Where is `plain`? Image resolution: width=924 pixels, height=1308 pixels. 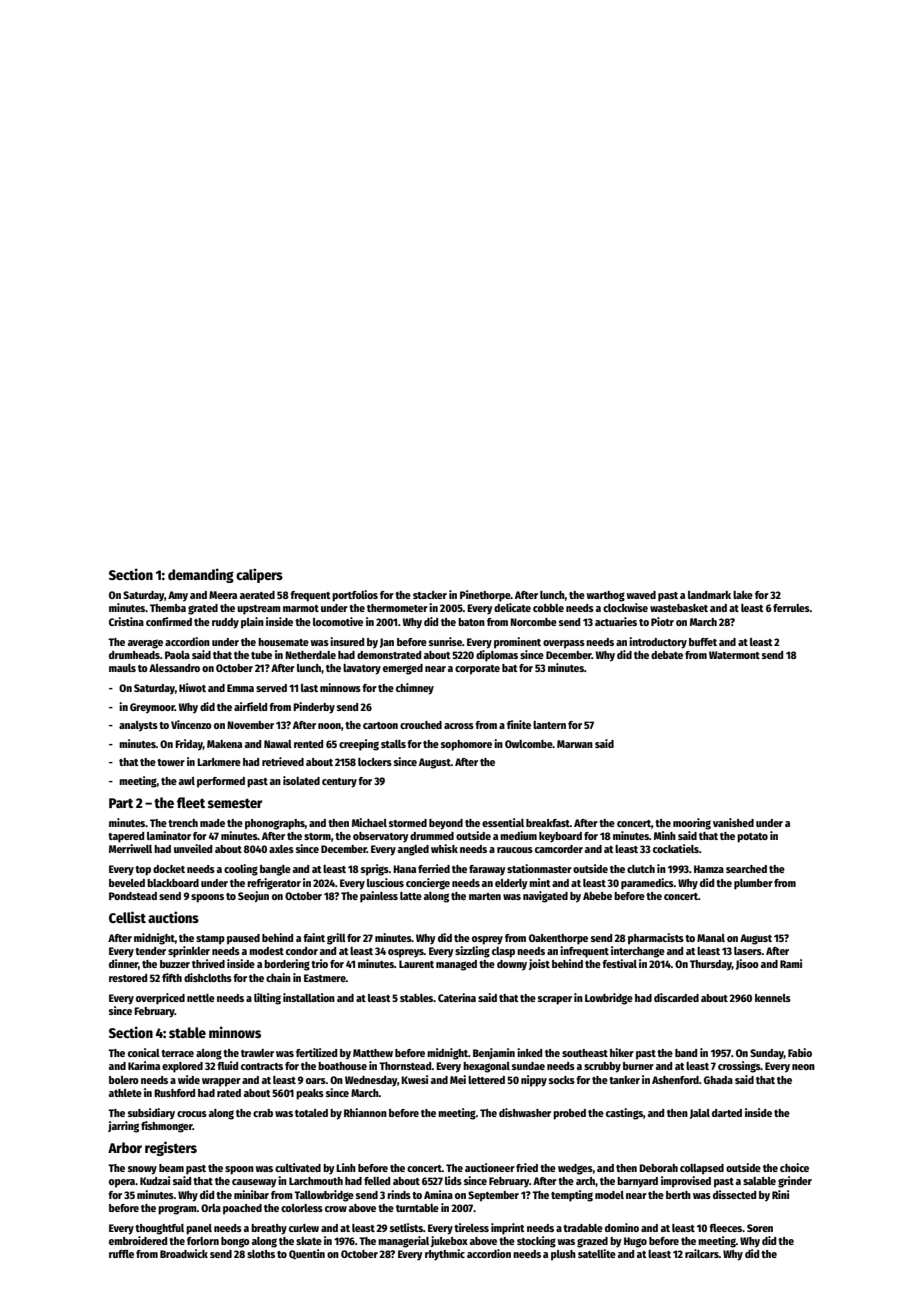
plain is located at coordinates (252, 623).
